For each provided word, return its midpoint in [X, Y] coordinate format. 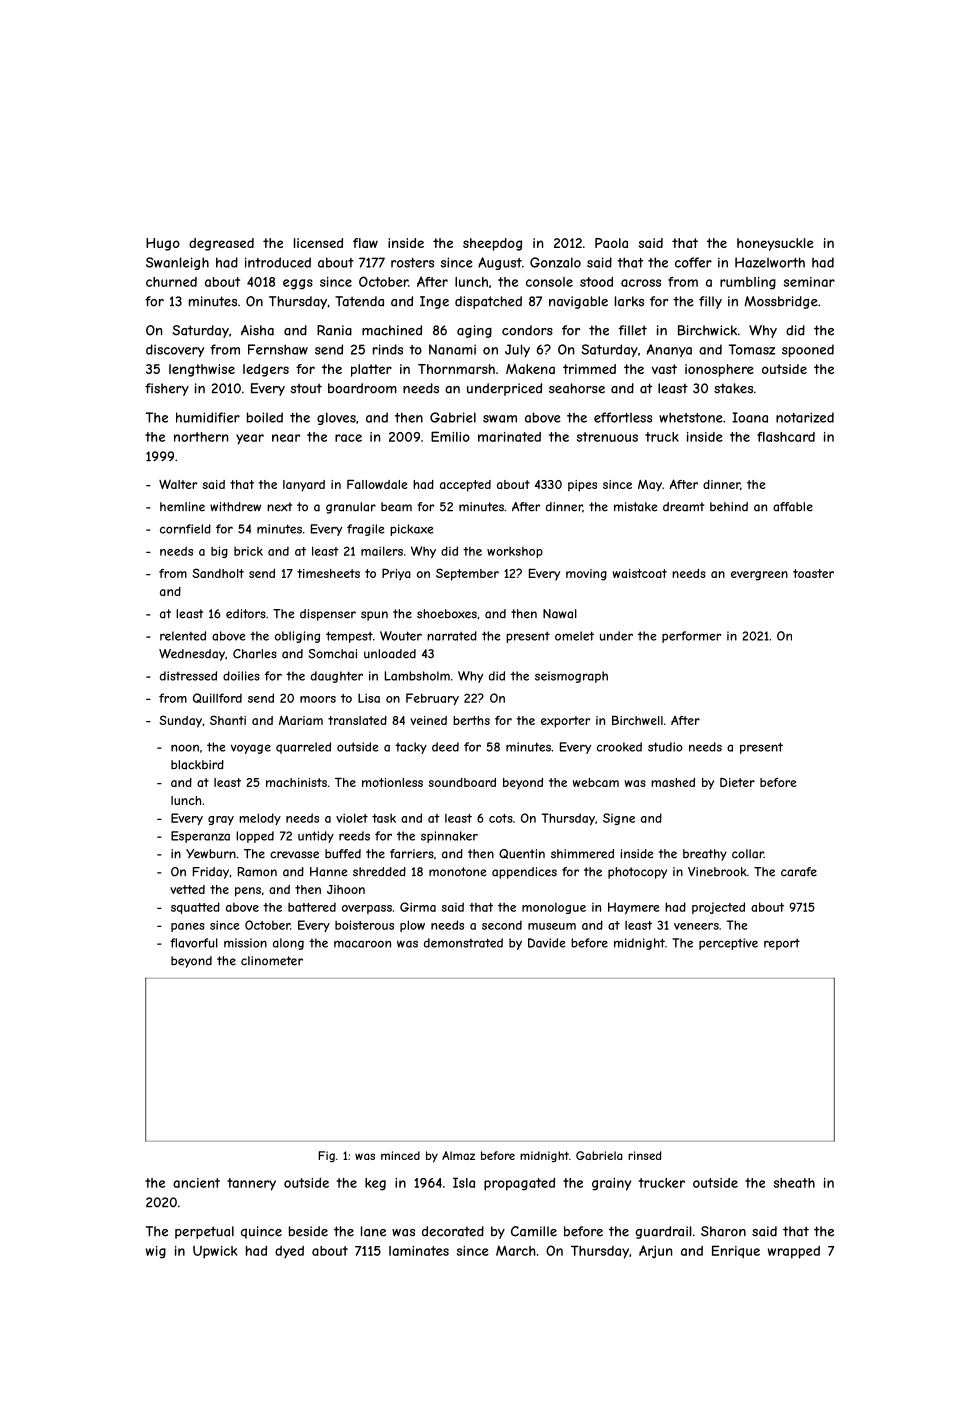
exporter [565, 722]
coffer [693, 262]
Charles [255, 654]
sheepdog [492, 244]
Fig [326, 1156]
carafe [799, 872]
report [782, 944]
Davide [546, 943]
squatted [195, 908]
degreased [221, 244]
